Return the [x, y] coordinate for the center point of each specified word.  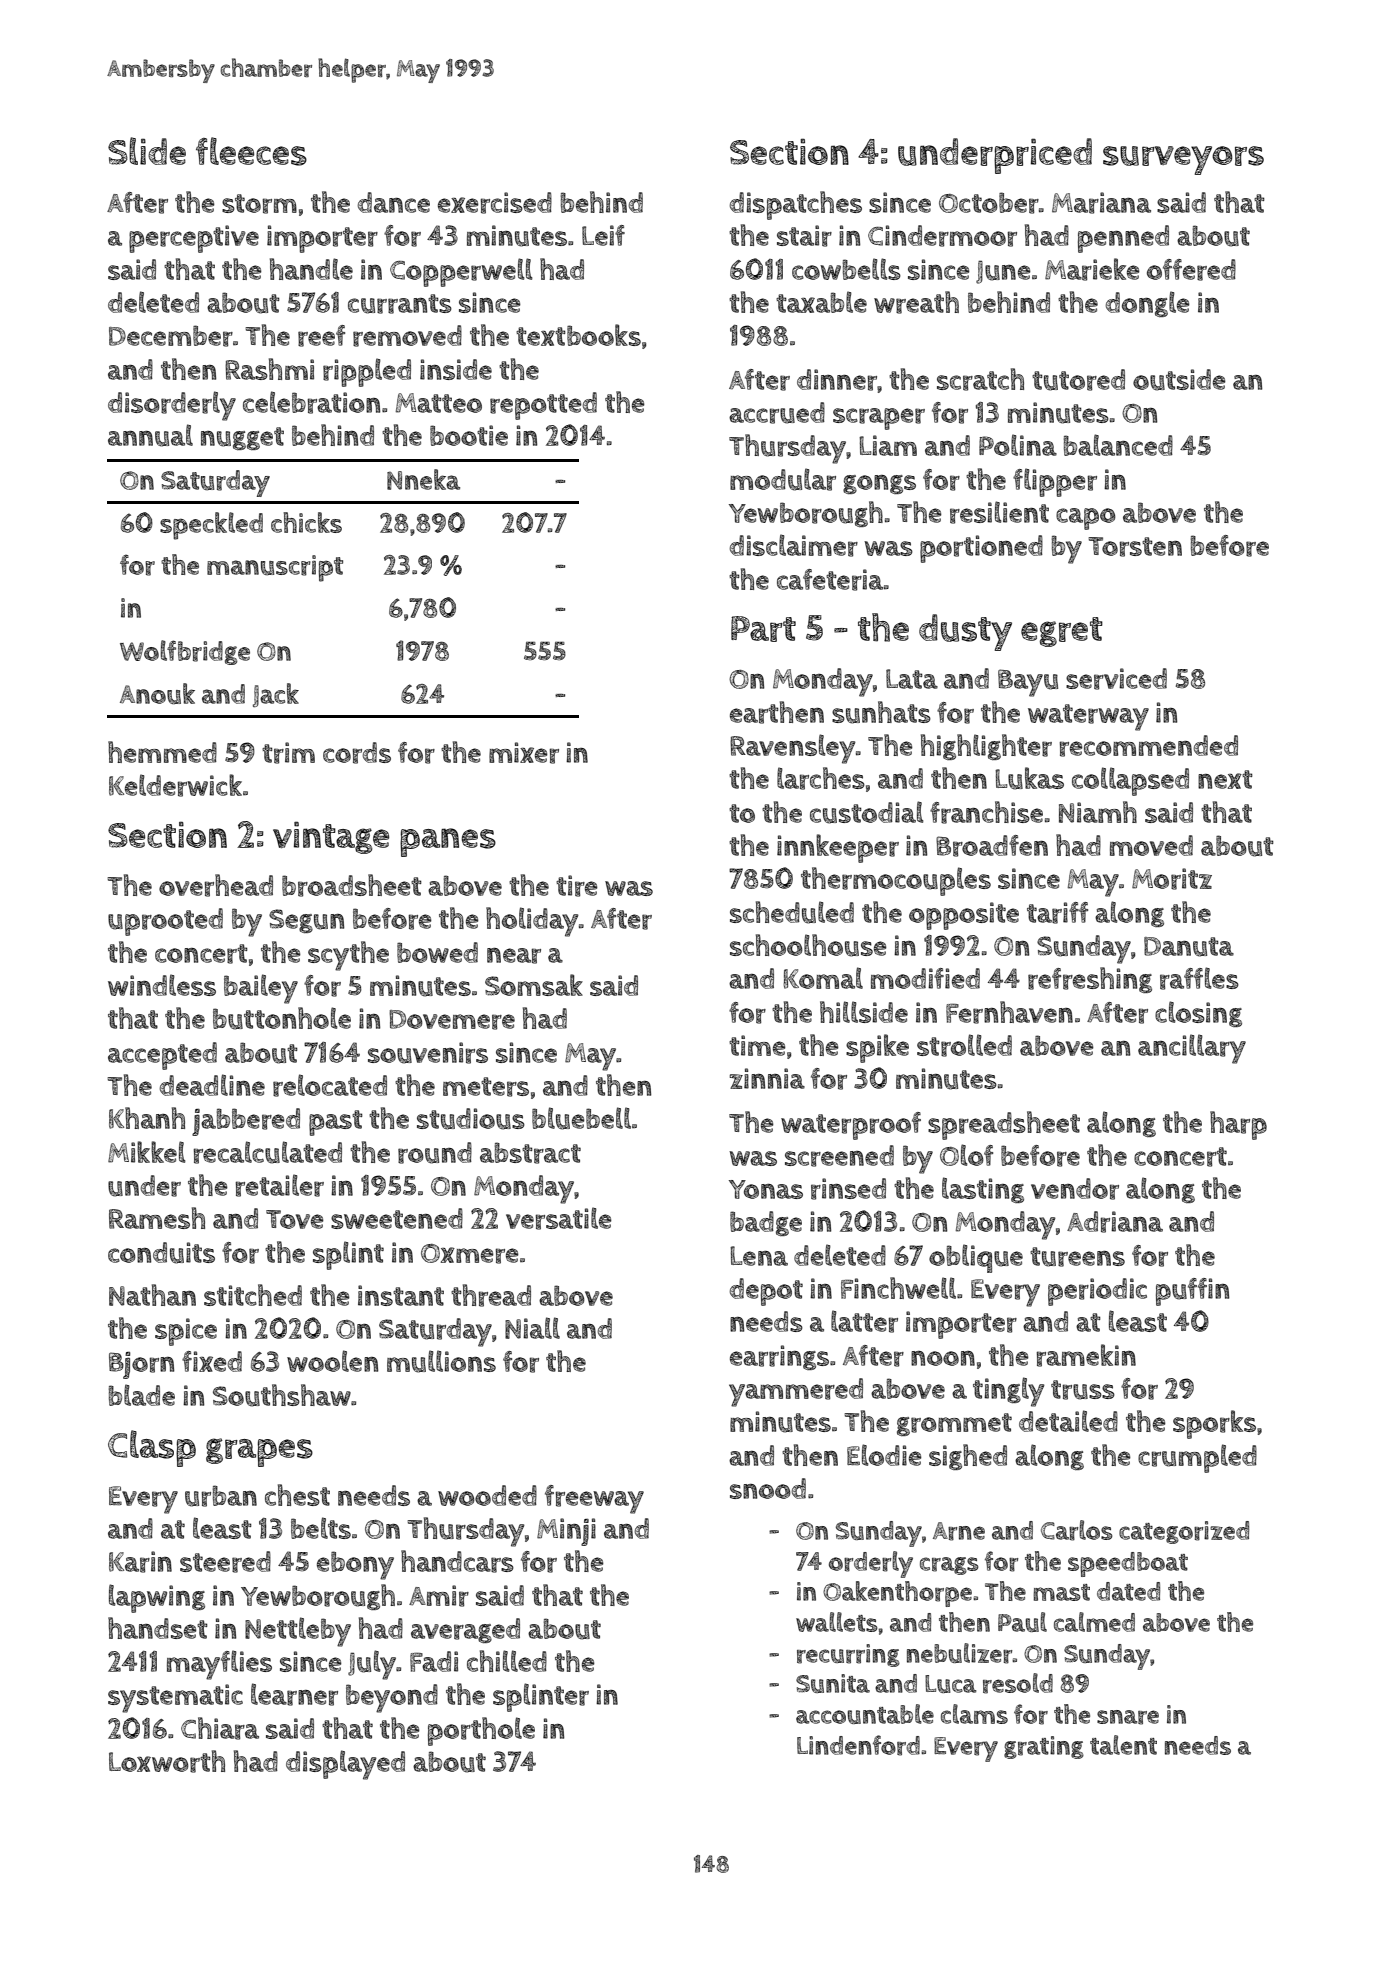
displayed [345, 1765]
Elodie [884, 1455]
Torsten [1135, 547]
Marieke [1092, 269]
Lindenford [858, 1745]
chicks [306, 522]
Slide [147, 151]
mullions [441, 1361]
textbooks [578, 335]
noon [943, 1358]
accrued [777, 413]
